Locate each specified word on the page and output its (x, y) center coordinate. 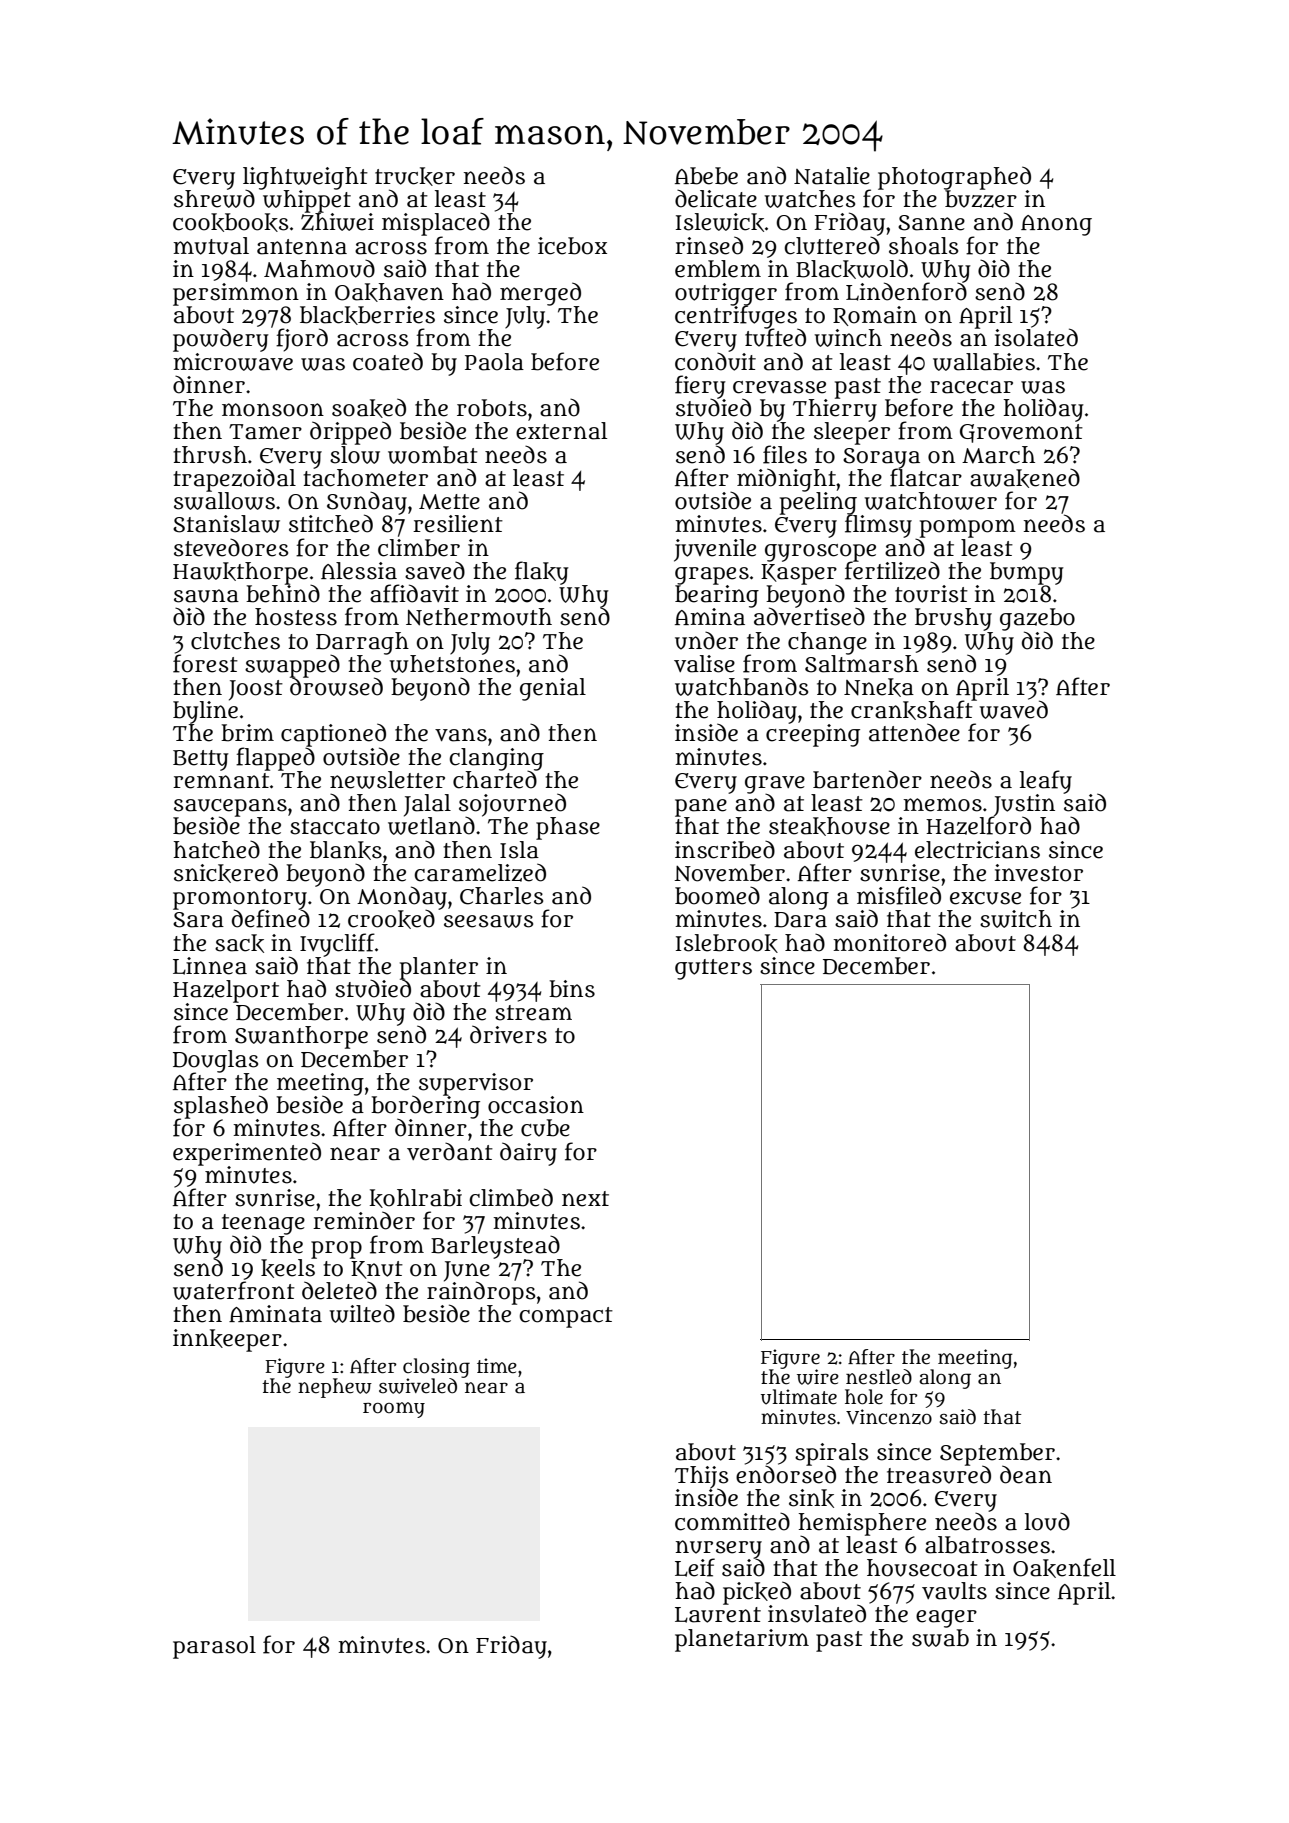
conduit (715, 361)
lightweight (305, 178)
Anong (1056, 225)
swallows (224, 501)
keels (288, 1268)
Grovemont (1021, 433)
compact (566, 1317)
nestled (879, 1377)
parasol (214, 1647)
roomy (394, 1410)
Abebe (706, 176)
